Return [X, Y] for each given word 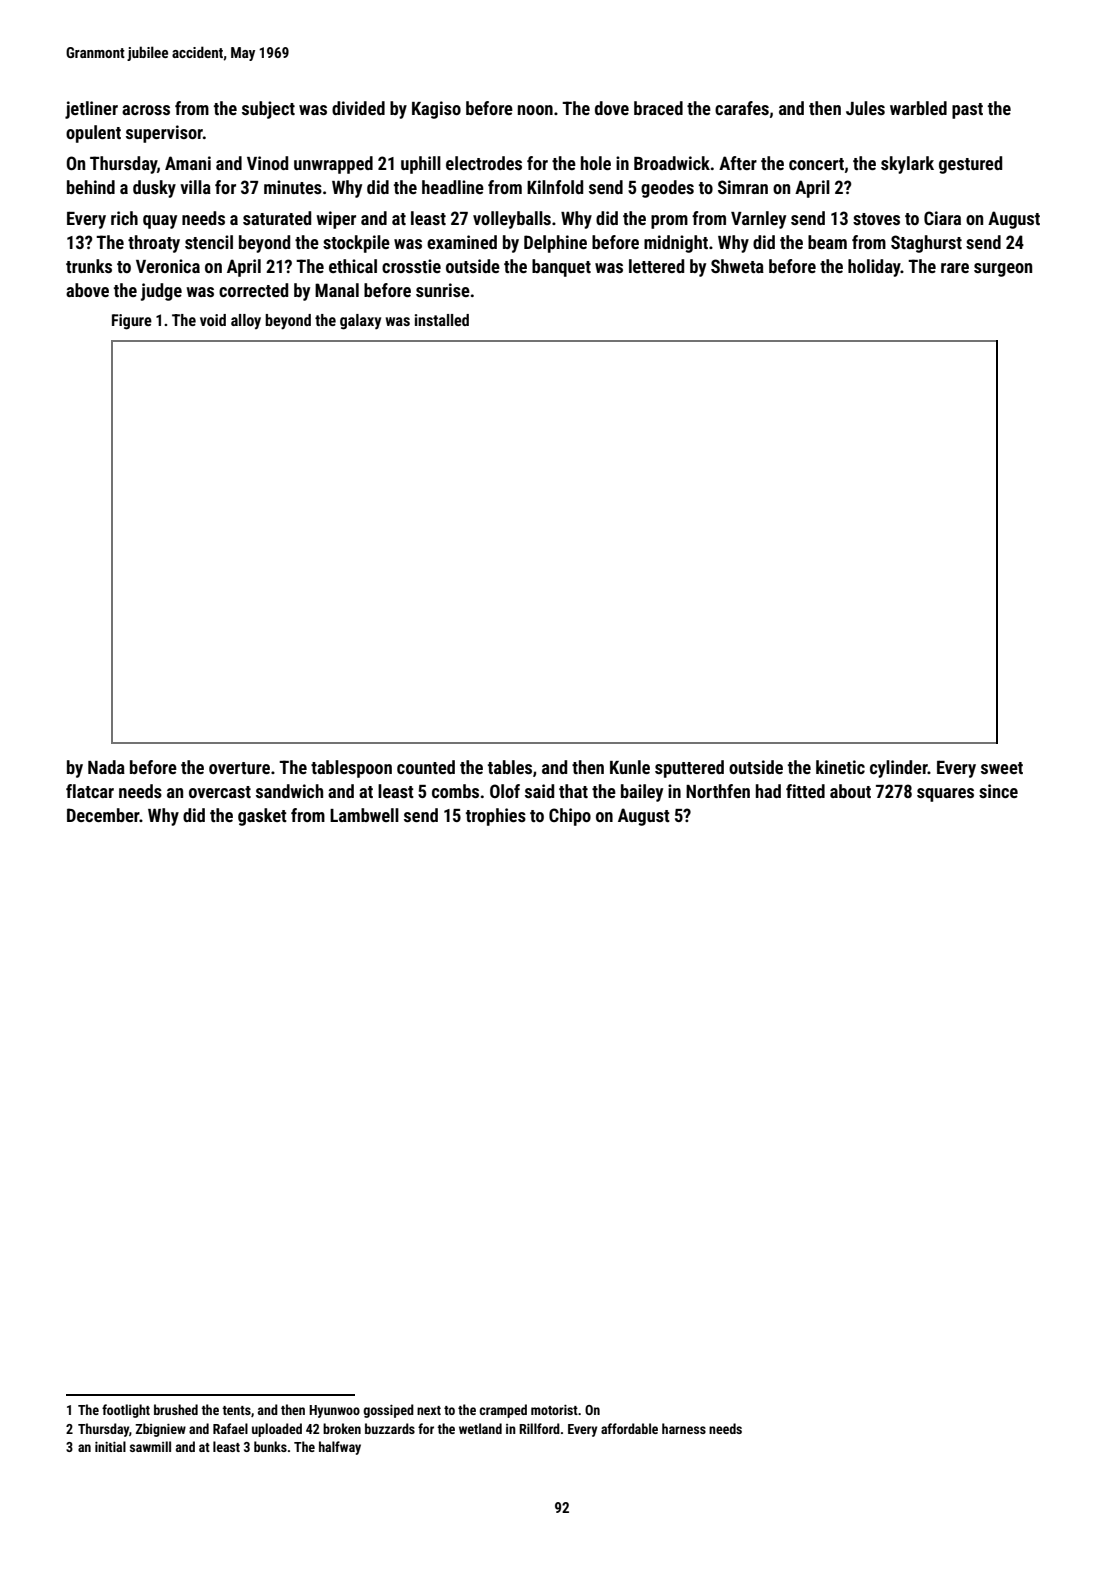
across [146, 110]
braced [658, 108]
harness [684, 1428]
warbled [918, 108]
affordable [629, 1428]
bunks [270, 1446]
